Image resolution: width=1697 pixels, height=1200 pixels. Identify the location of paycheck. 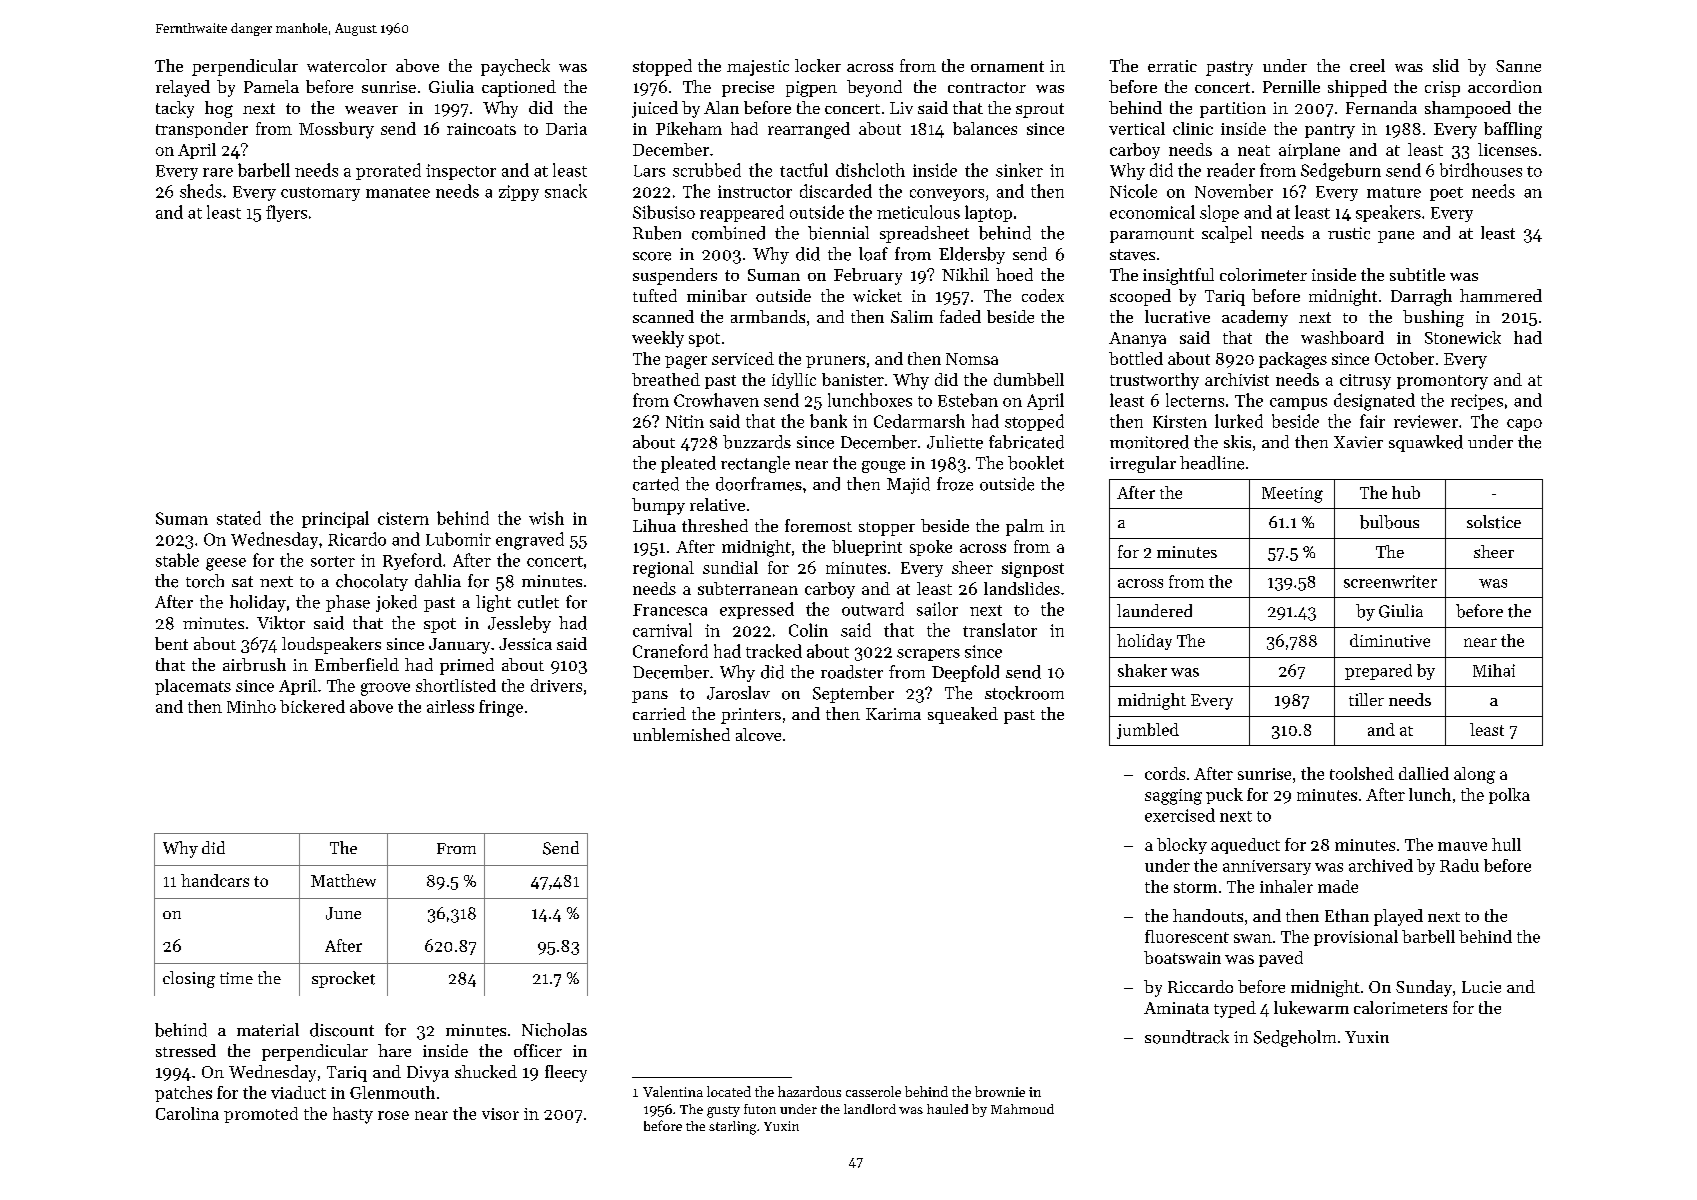
(515, 67).
